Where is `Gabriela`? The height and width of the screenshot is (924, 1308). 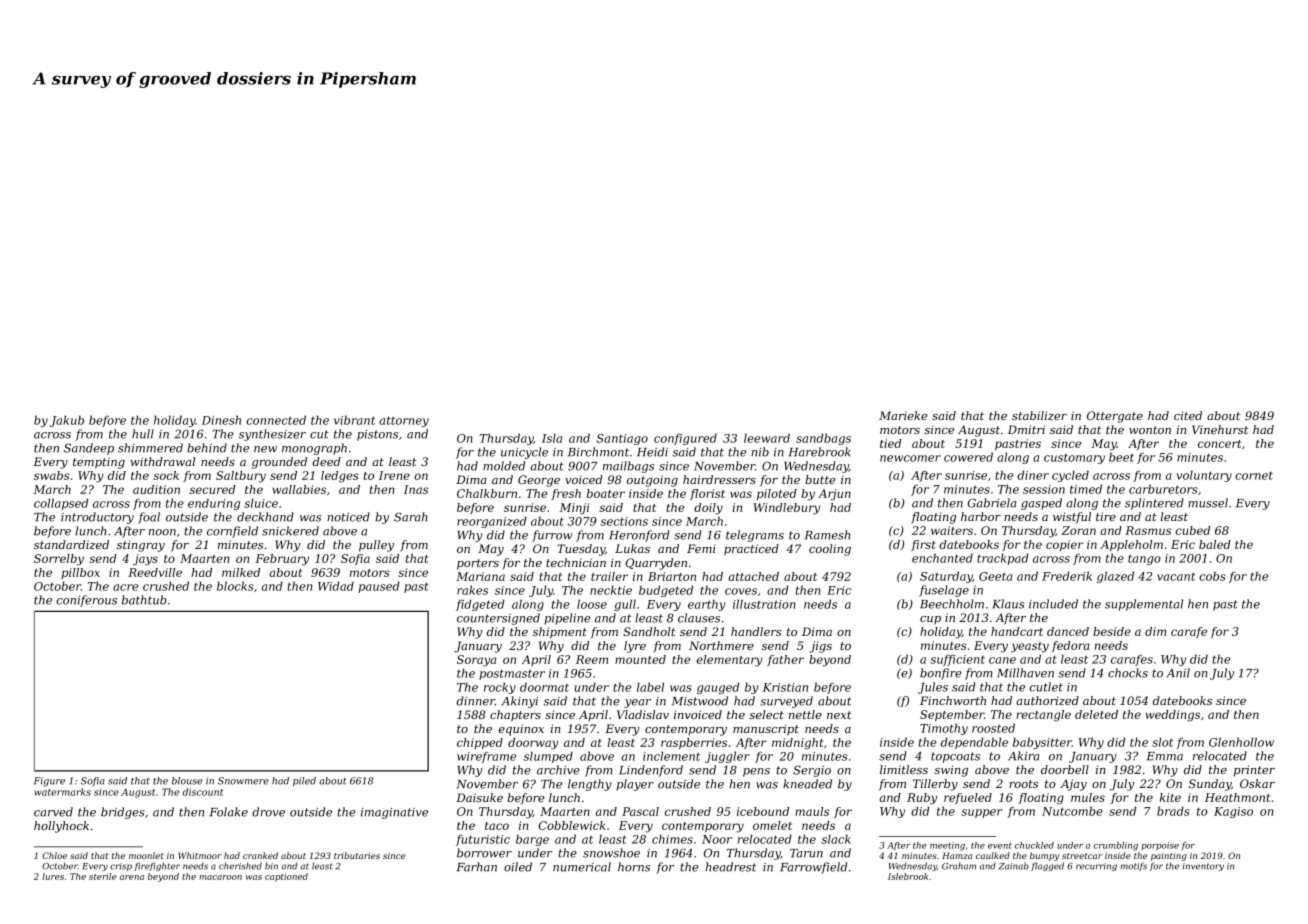
Gabriela is located at coordinates (991, 503).
